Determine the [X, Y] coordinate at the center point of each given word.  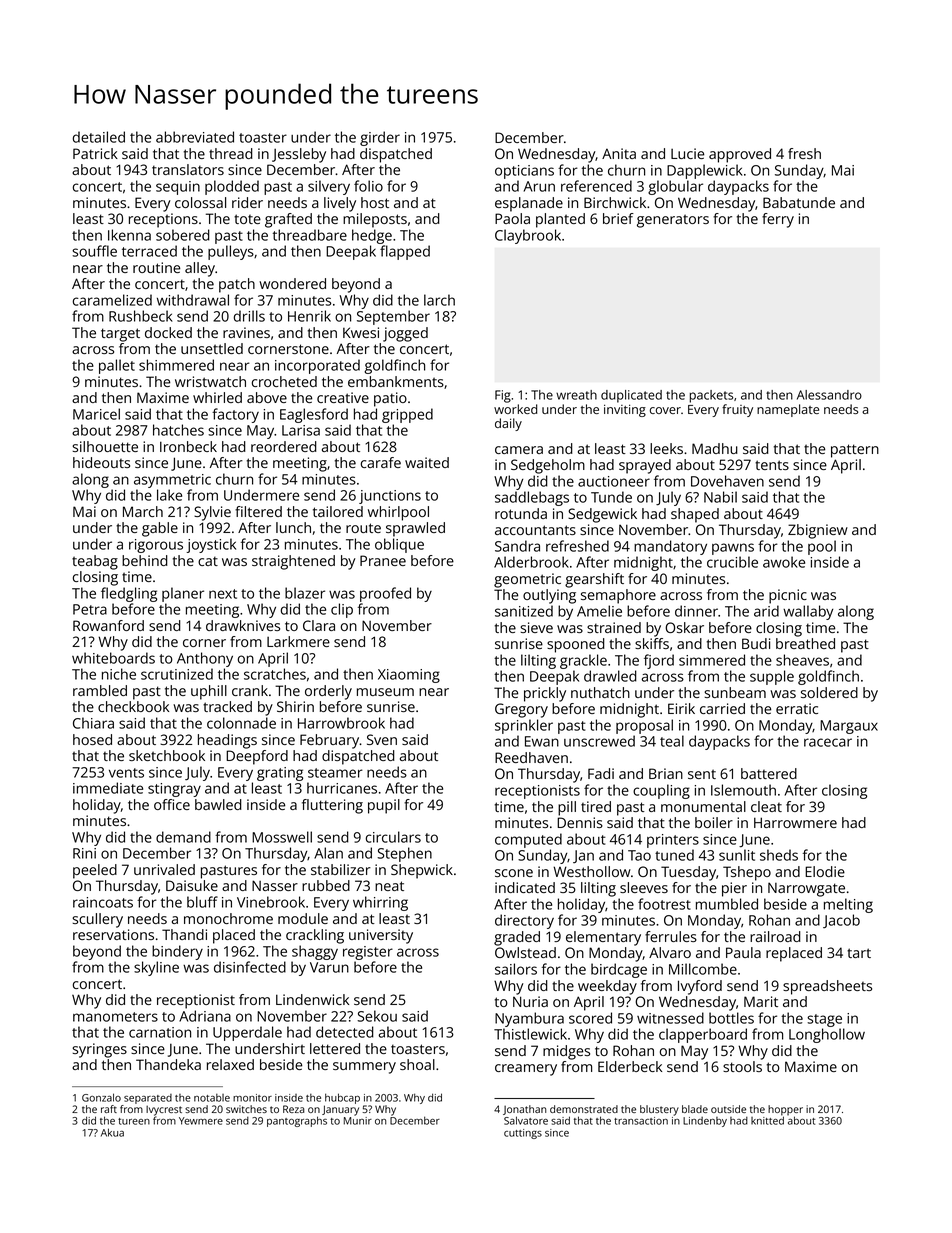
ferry [778, 220]
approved [740, 155]
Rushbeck [141, 316]
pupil [384, 806]
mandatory [670, 547]
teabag [95, 562]
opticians [524, 172]
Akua [112, 1132]
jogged [405, 334]
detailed [99, 137]
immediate [108, 788]
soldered [829, 692]
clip [342, 610]
